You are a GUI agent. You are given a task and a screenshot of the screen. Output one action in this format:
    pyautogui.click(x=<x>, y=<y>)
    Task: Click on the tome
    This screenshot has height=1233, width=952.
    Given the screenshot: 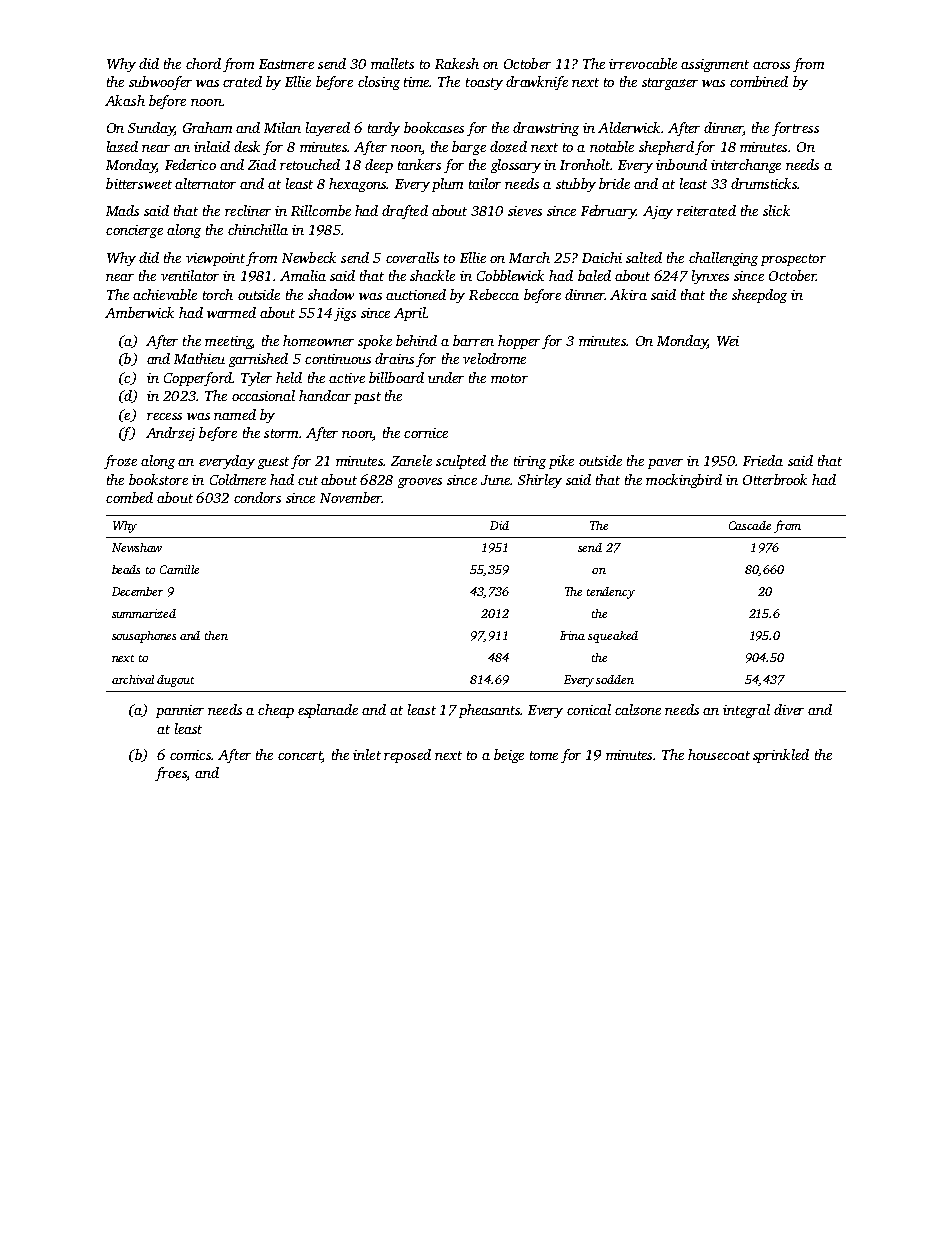 What is the action you would take?
    pyautogui.click(x=544, y=755)
